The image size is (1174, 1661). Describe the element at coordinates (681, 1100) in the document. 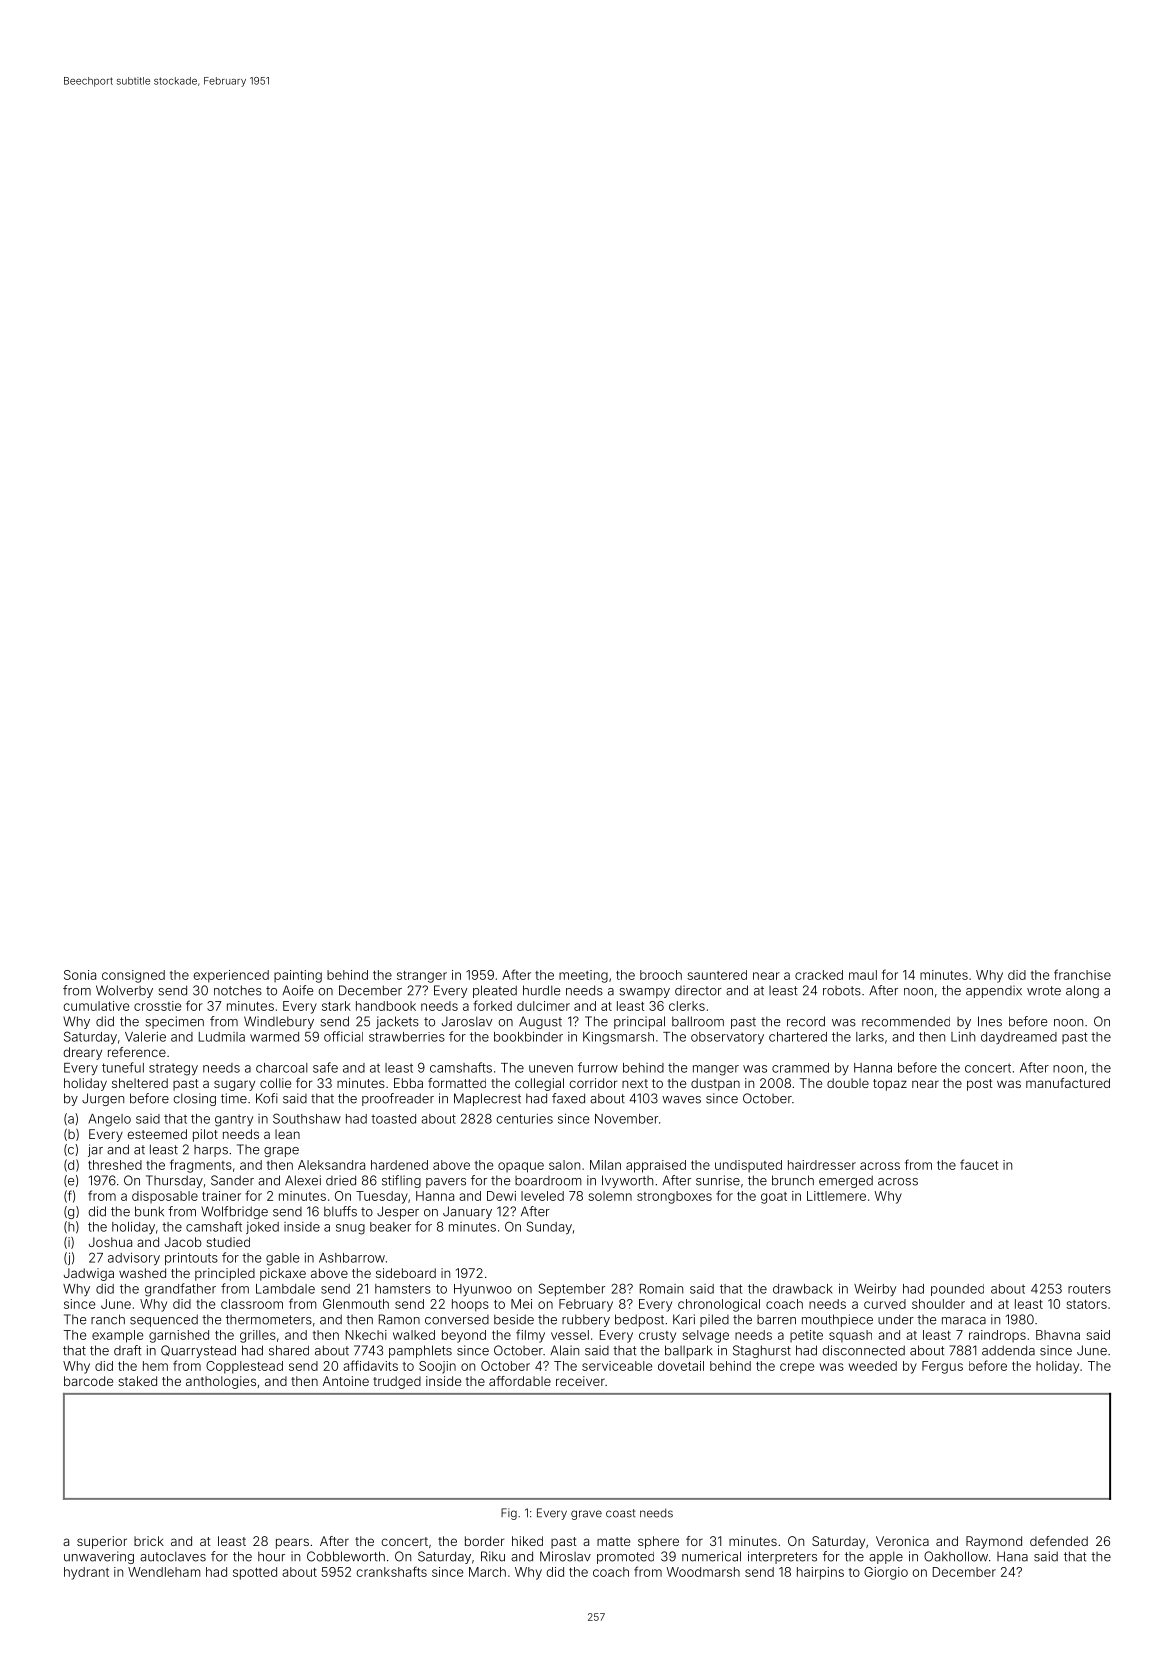

I see `waves` at that location.
